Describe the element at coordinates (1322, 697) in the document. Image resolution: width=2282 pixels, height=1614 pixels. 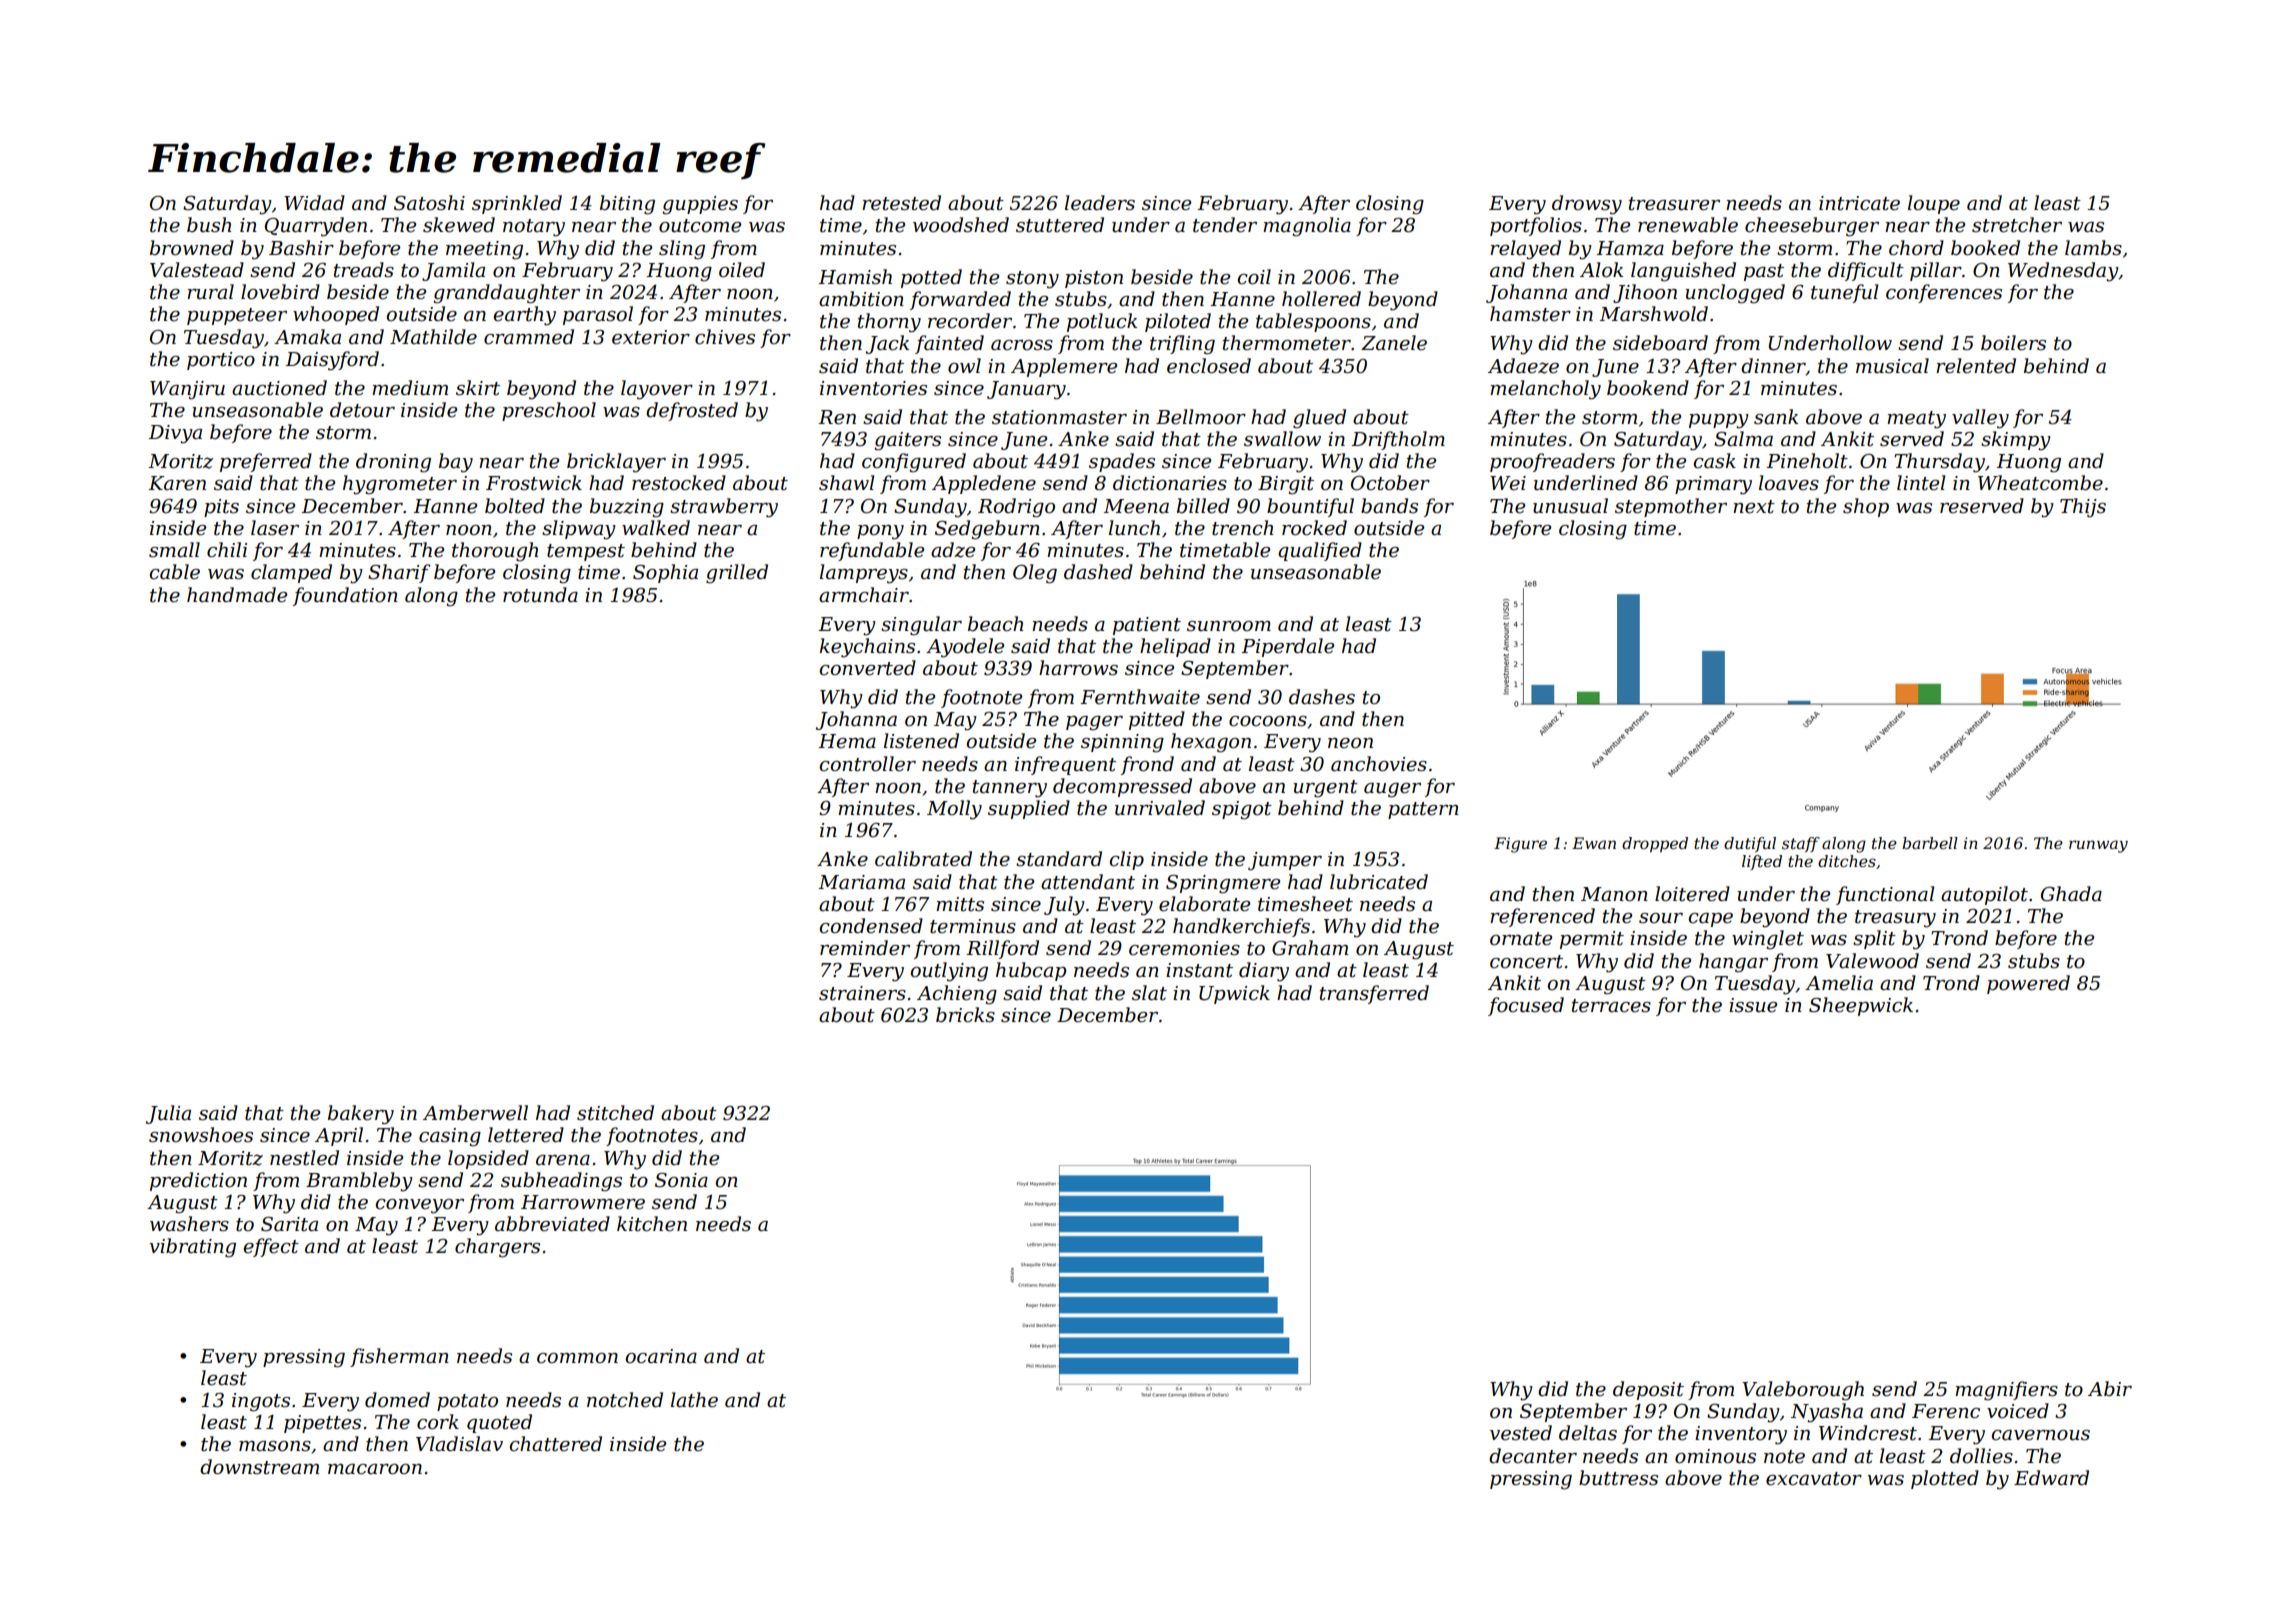
I see `dashes` at that location.
